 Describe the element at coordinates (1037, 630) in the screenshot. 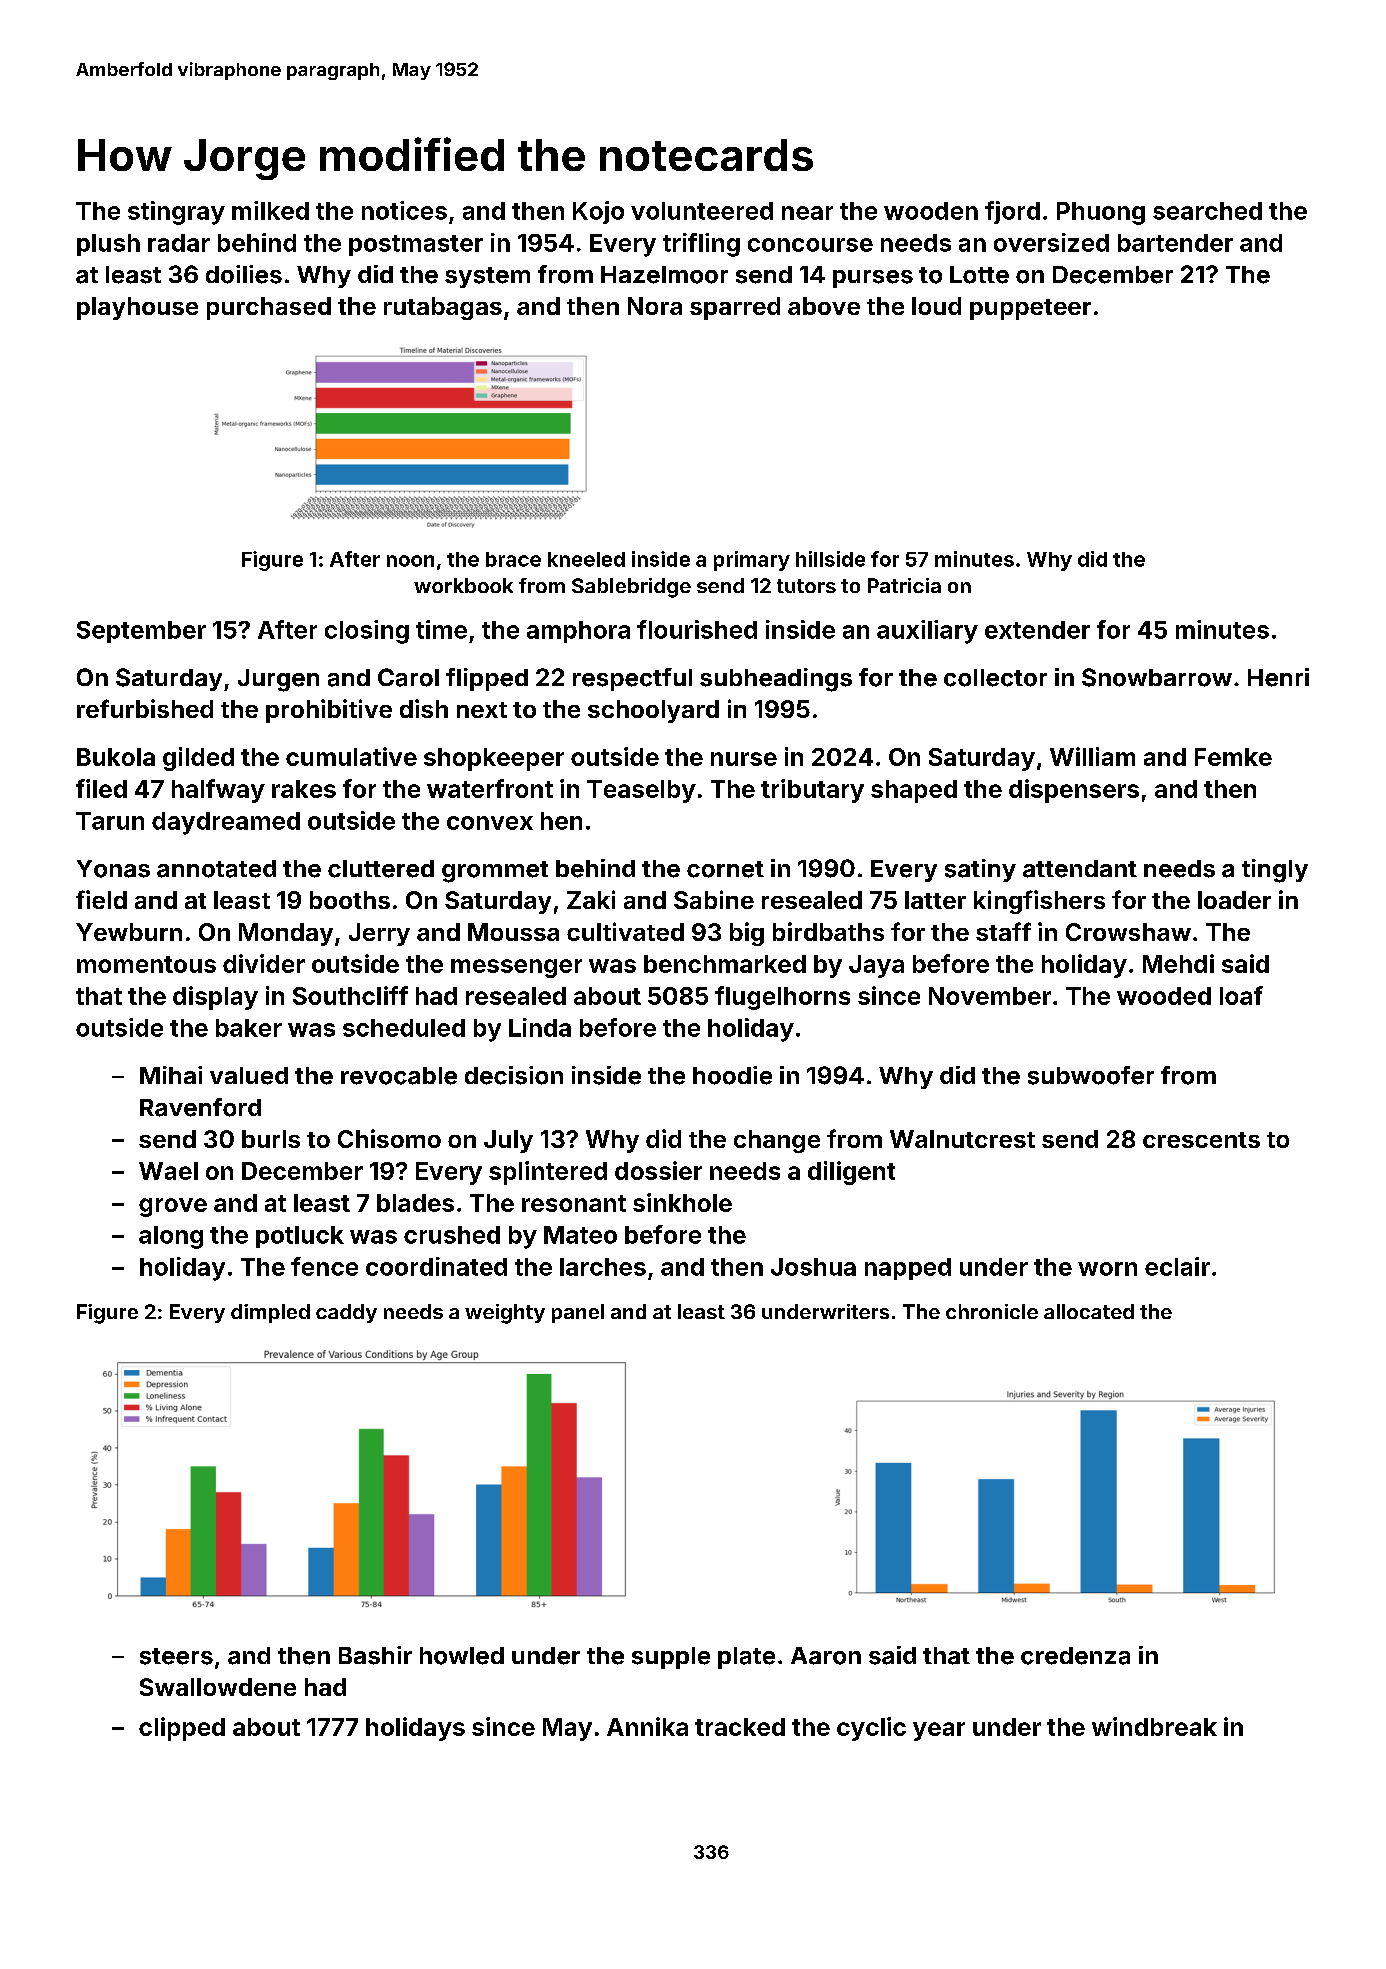

I see `extender` at that location.
